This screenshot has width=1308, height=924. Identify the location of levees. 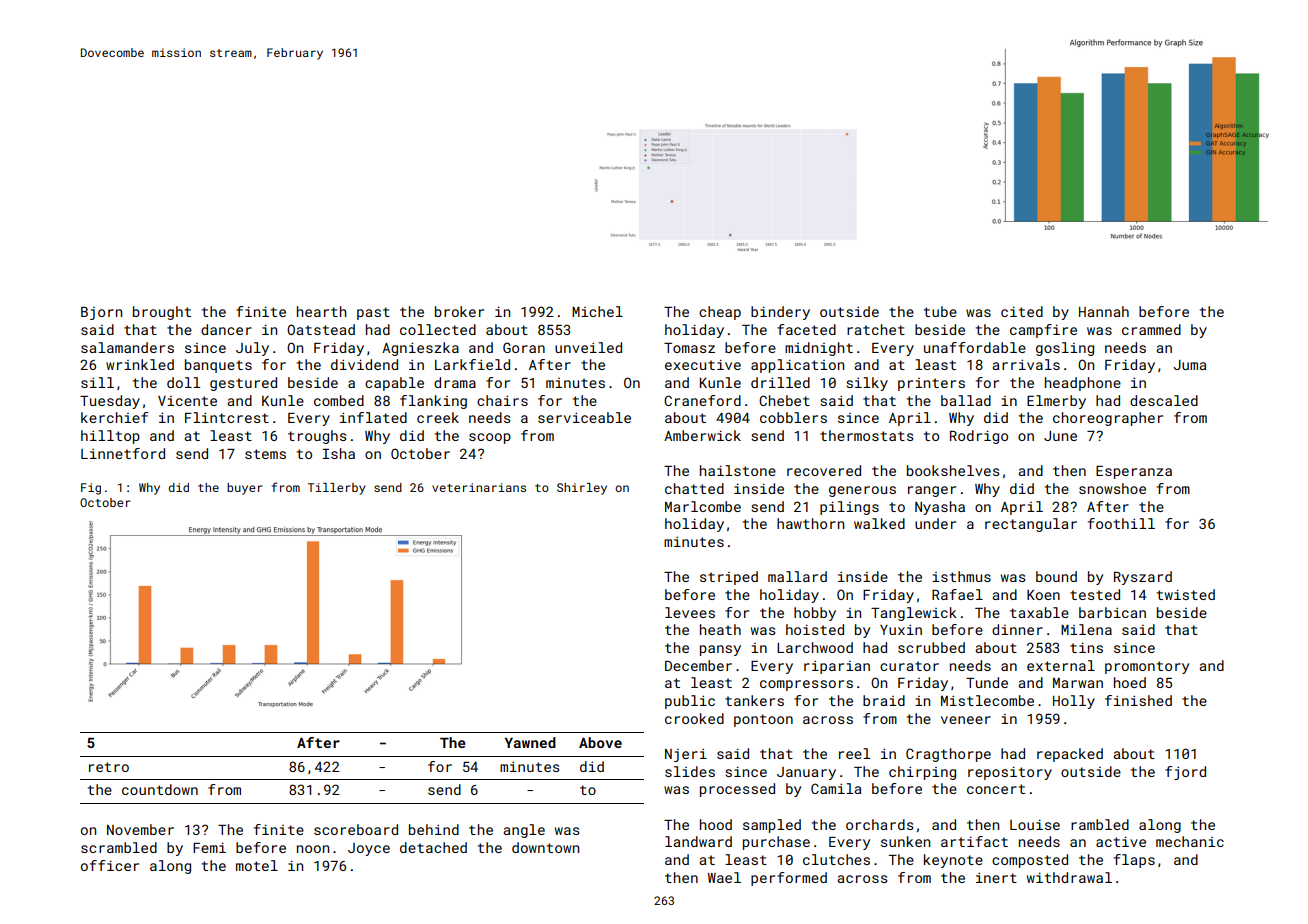
(690, 612).
